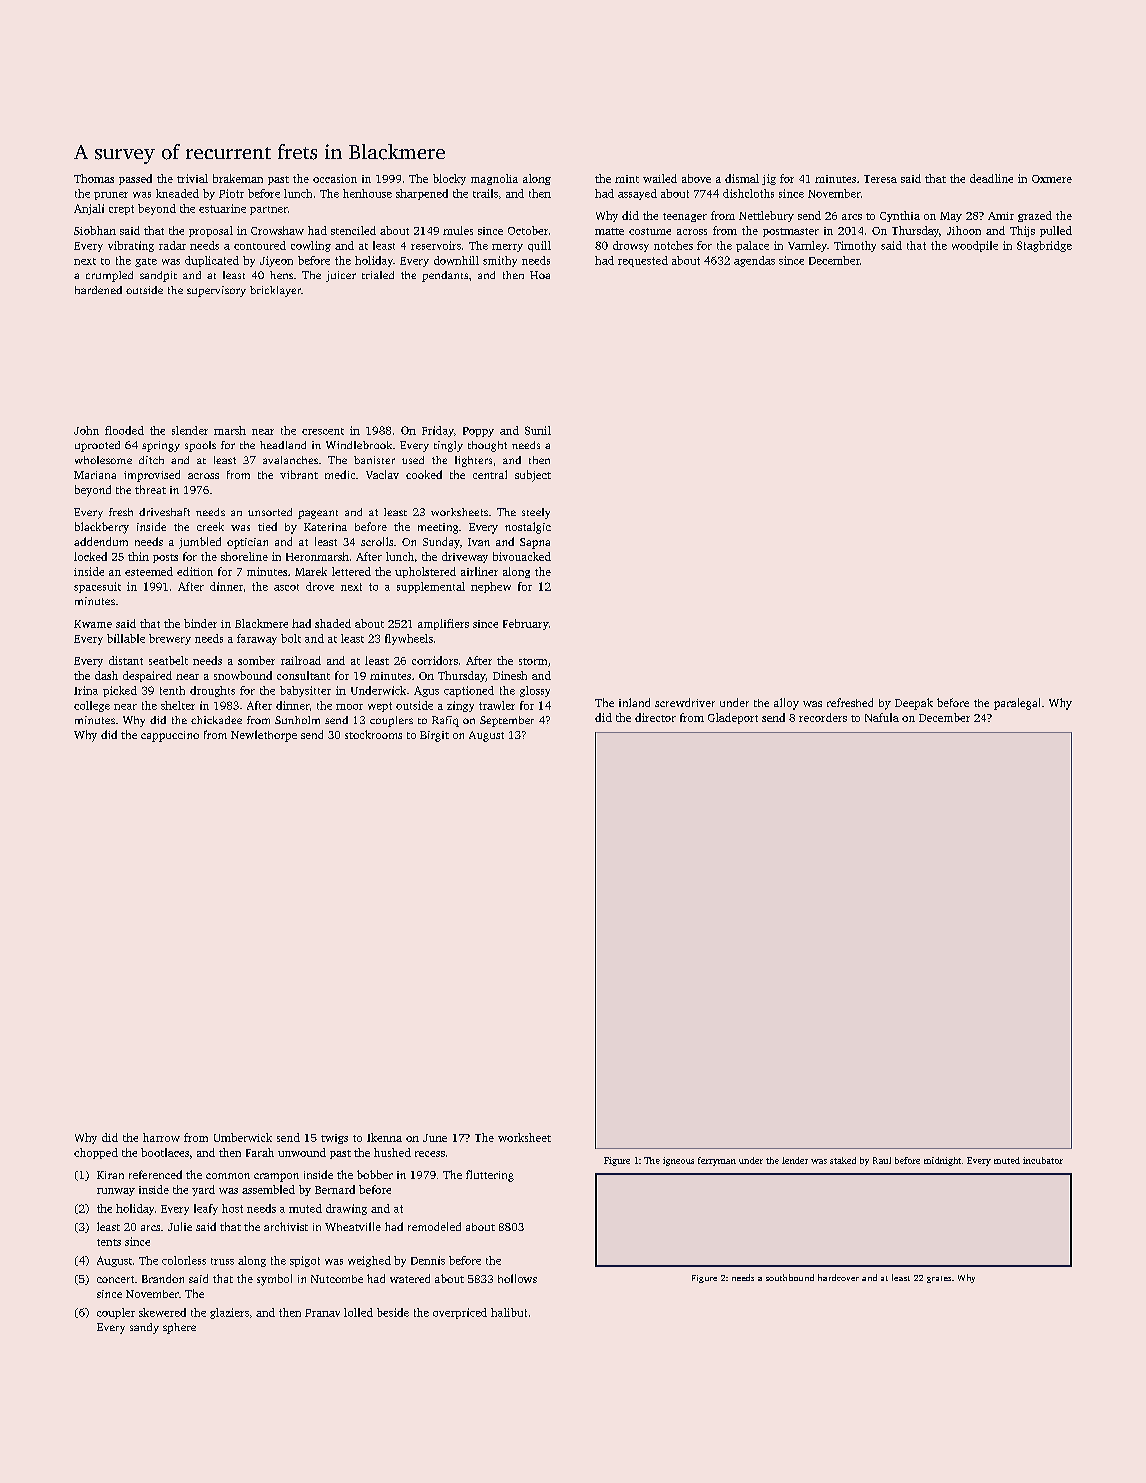 The width and height of the document is (1146, 1483). Describe the element at coordinates (823, 717) in the document. I see `recorders` at that location.
